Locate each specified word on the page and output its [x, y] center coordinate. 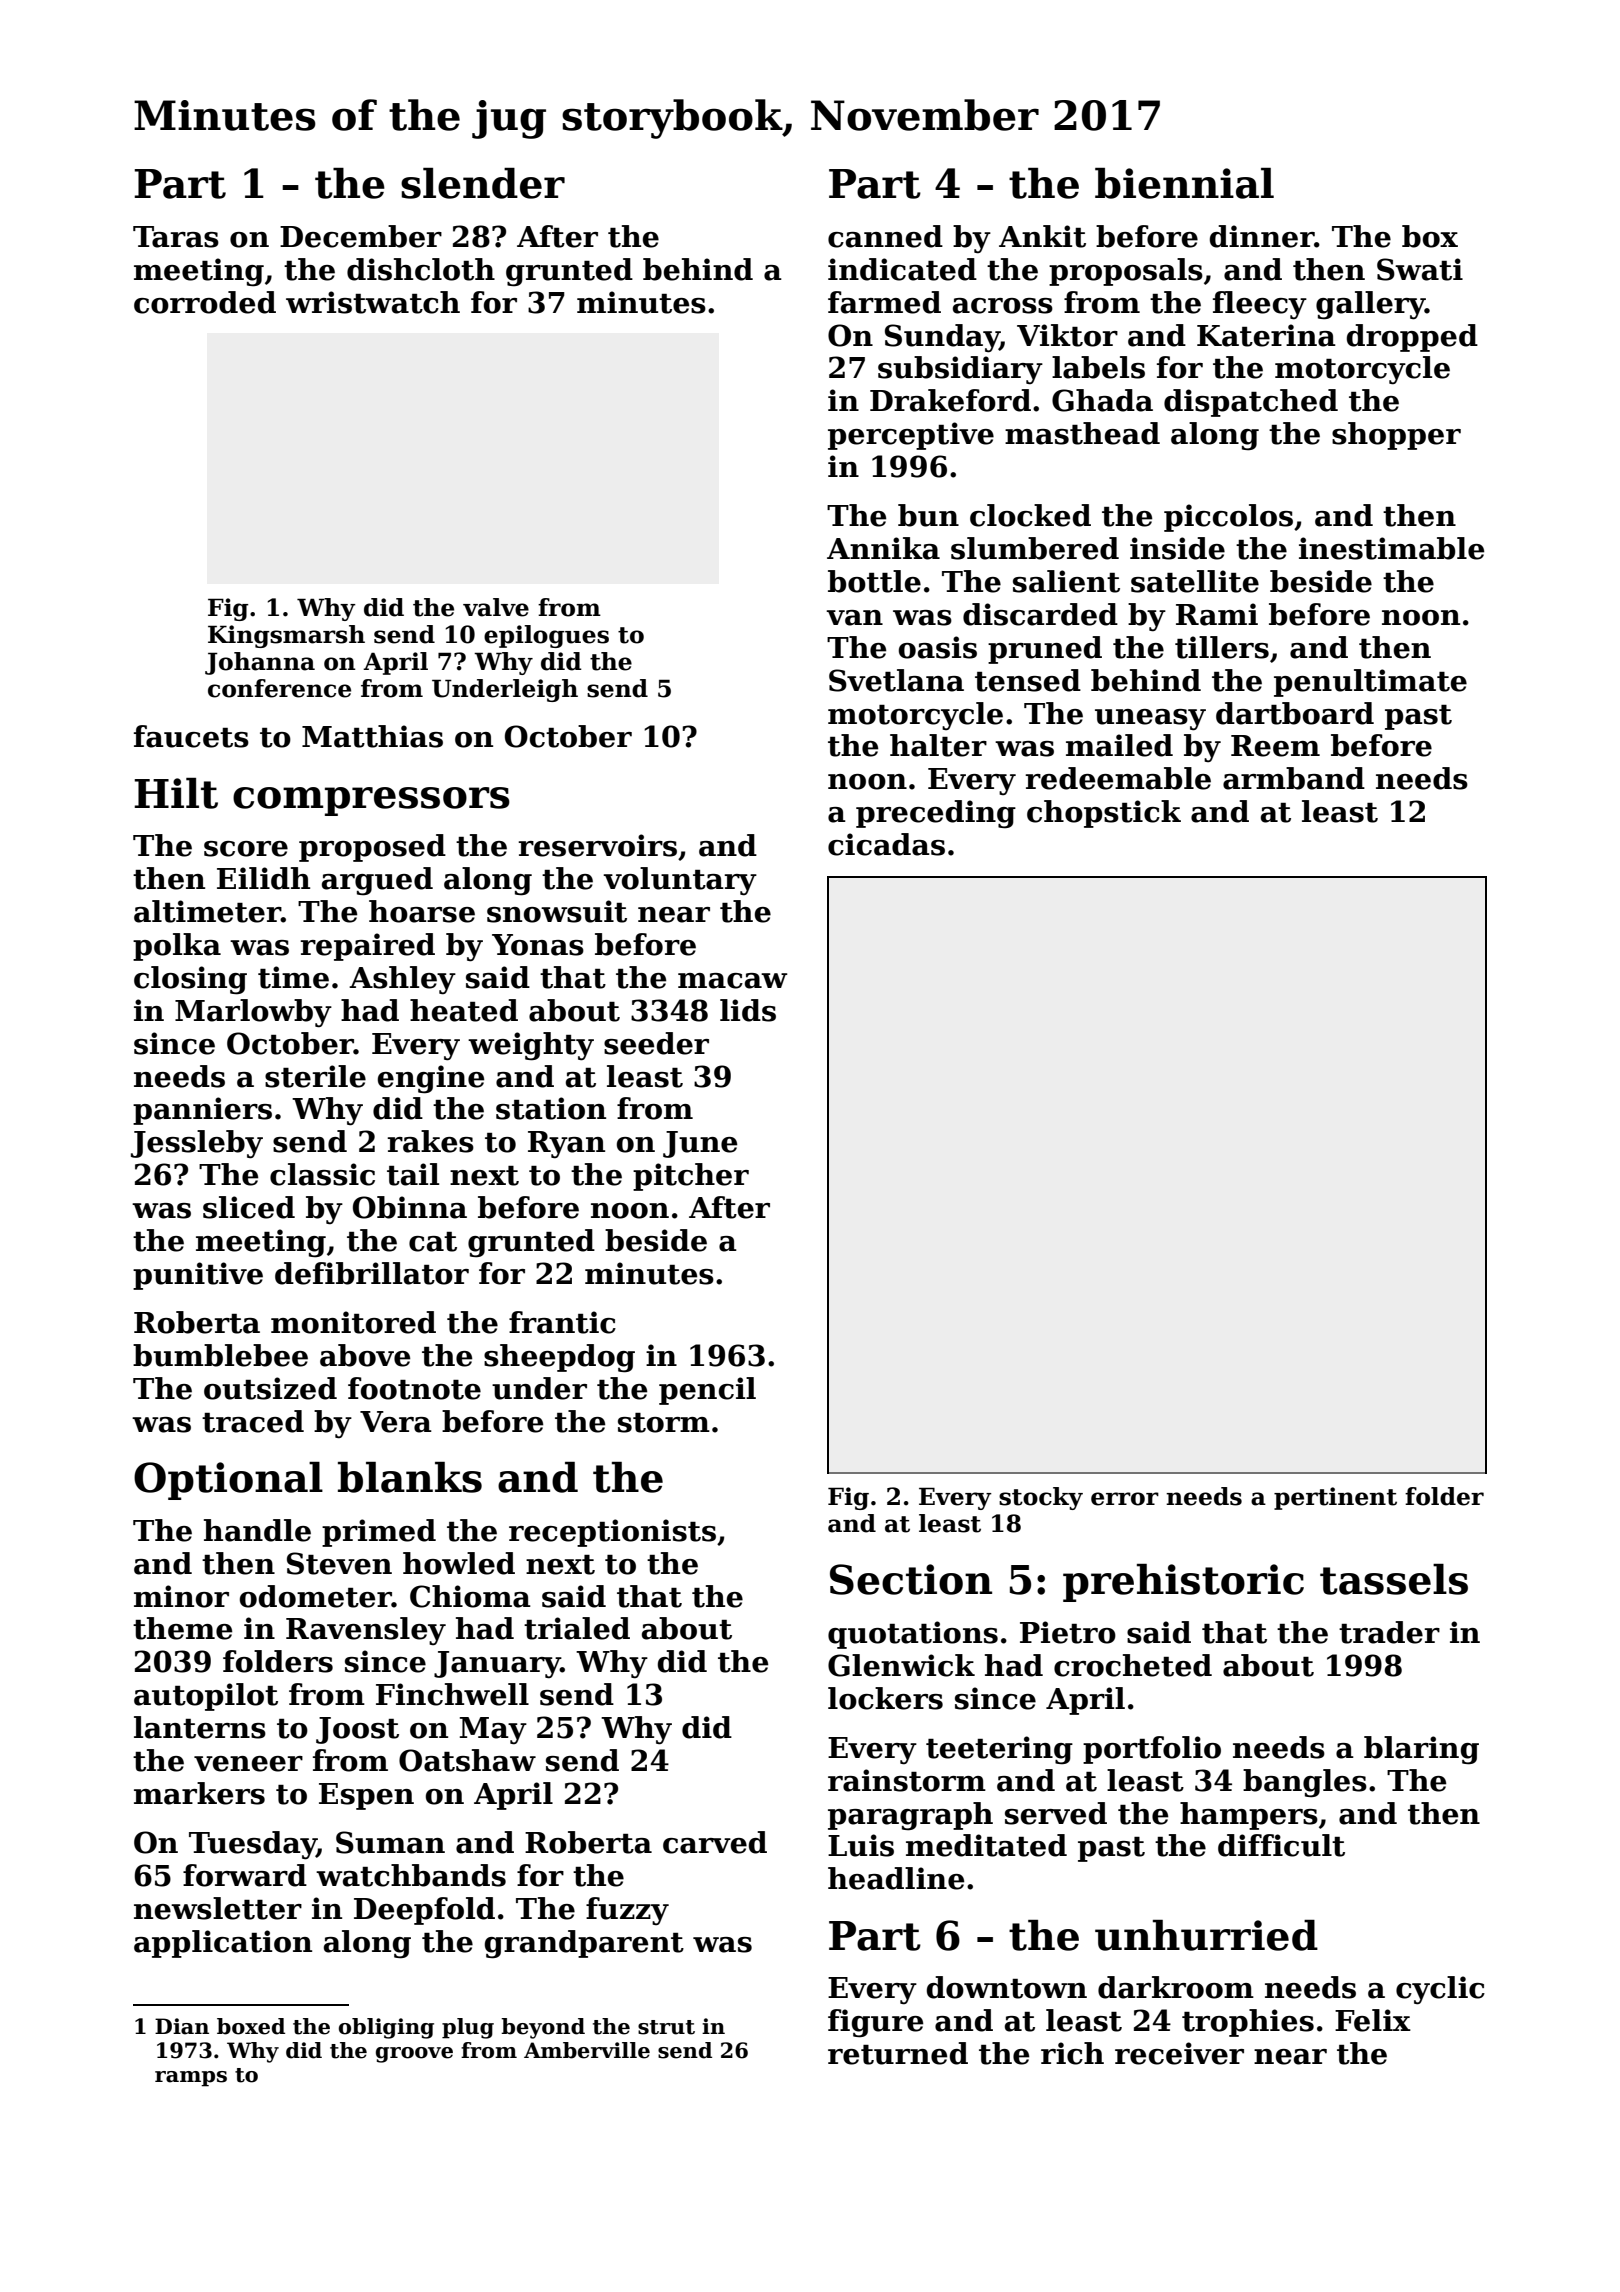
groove [414, 2055]
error [1125, 1499]
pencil [707, 1391]
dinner [1262, 236]
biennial [1184, 183]
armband [1294, 778]
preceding [936, 814]
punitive [198, 1276]
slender [483, 183]
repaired [367, 947]
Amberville [587, 2050]
